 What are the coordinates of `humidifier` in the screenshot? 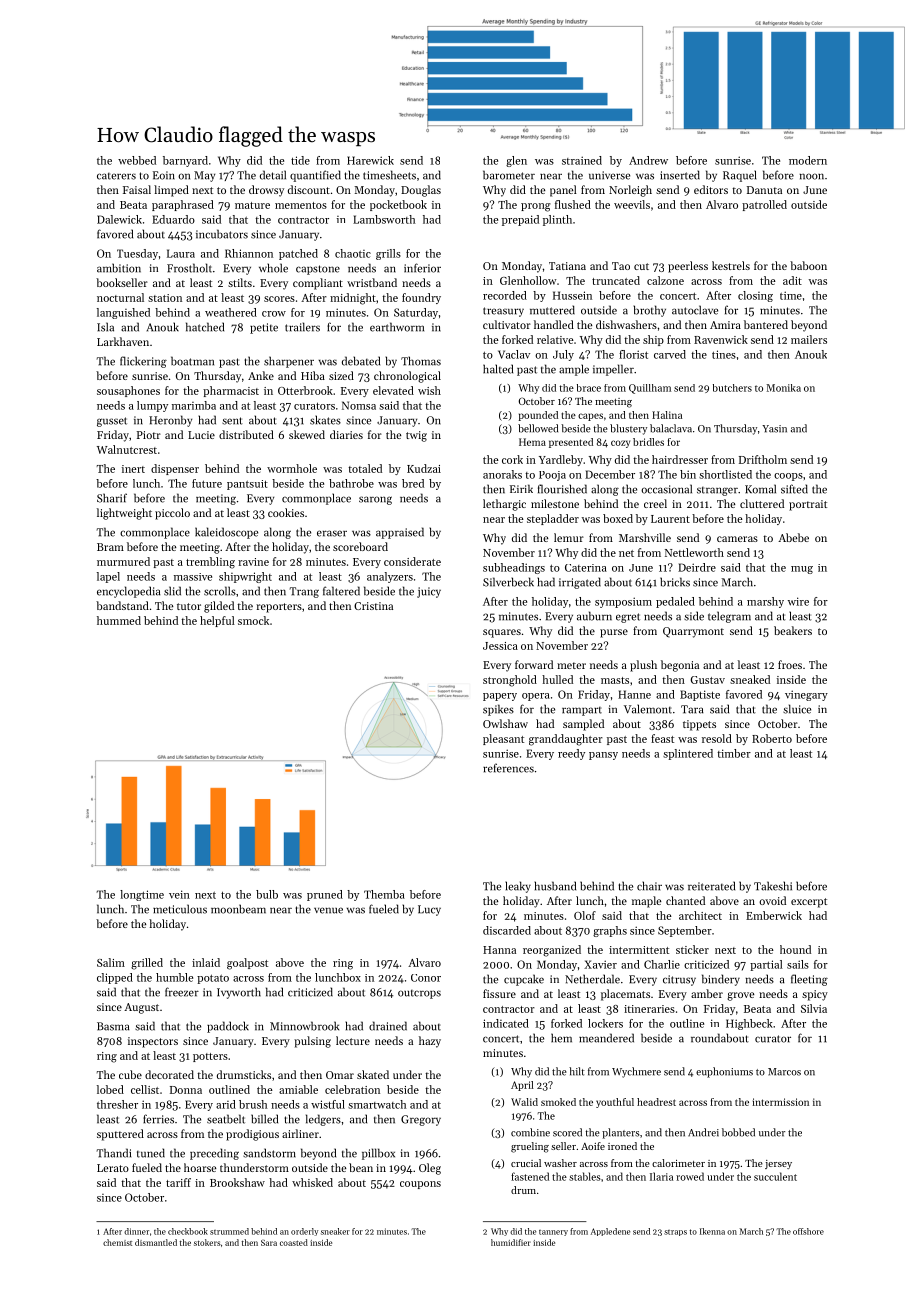 It's located at (511, 1242).
